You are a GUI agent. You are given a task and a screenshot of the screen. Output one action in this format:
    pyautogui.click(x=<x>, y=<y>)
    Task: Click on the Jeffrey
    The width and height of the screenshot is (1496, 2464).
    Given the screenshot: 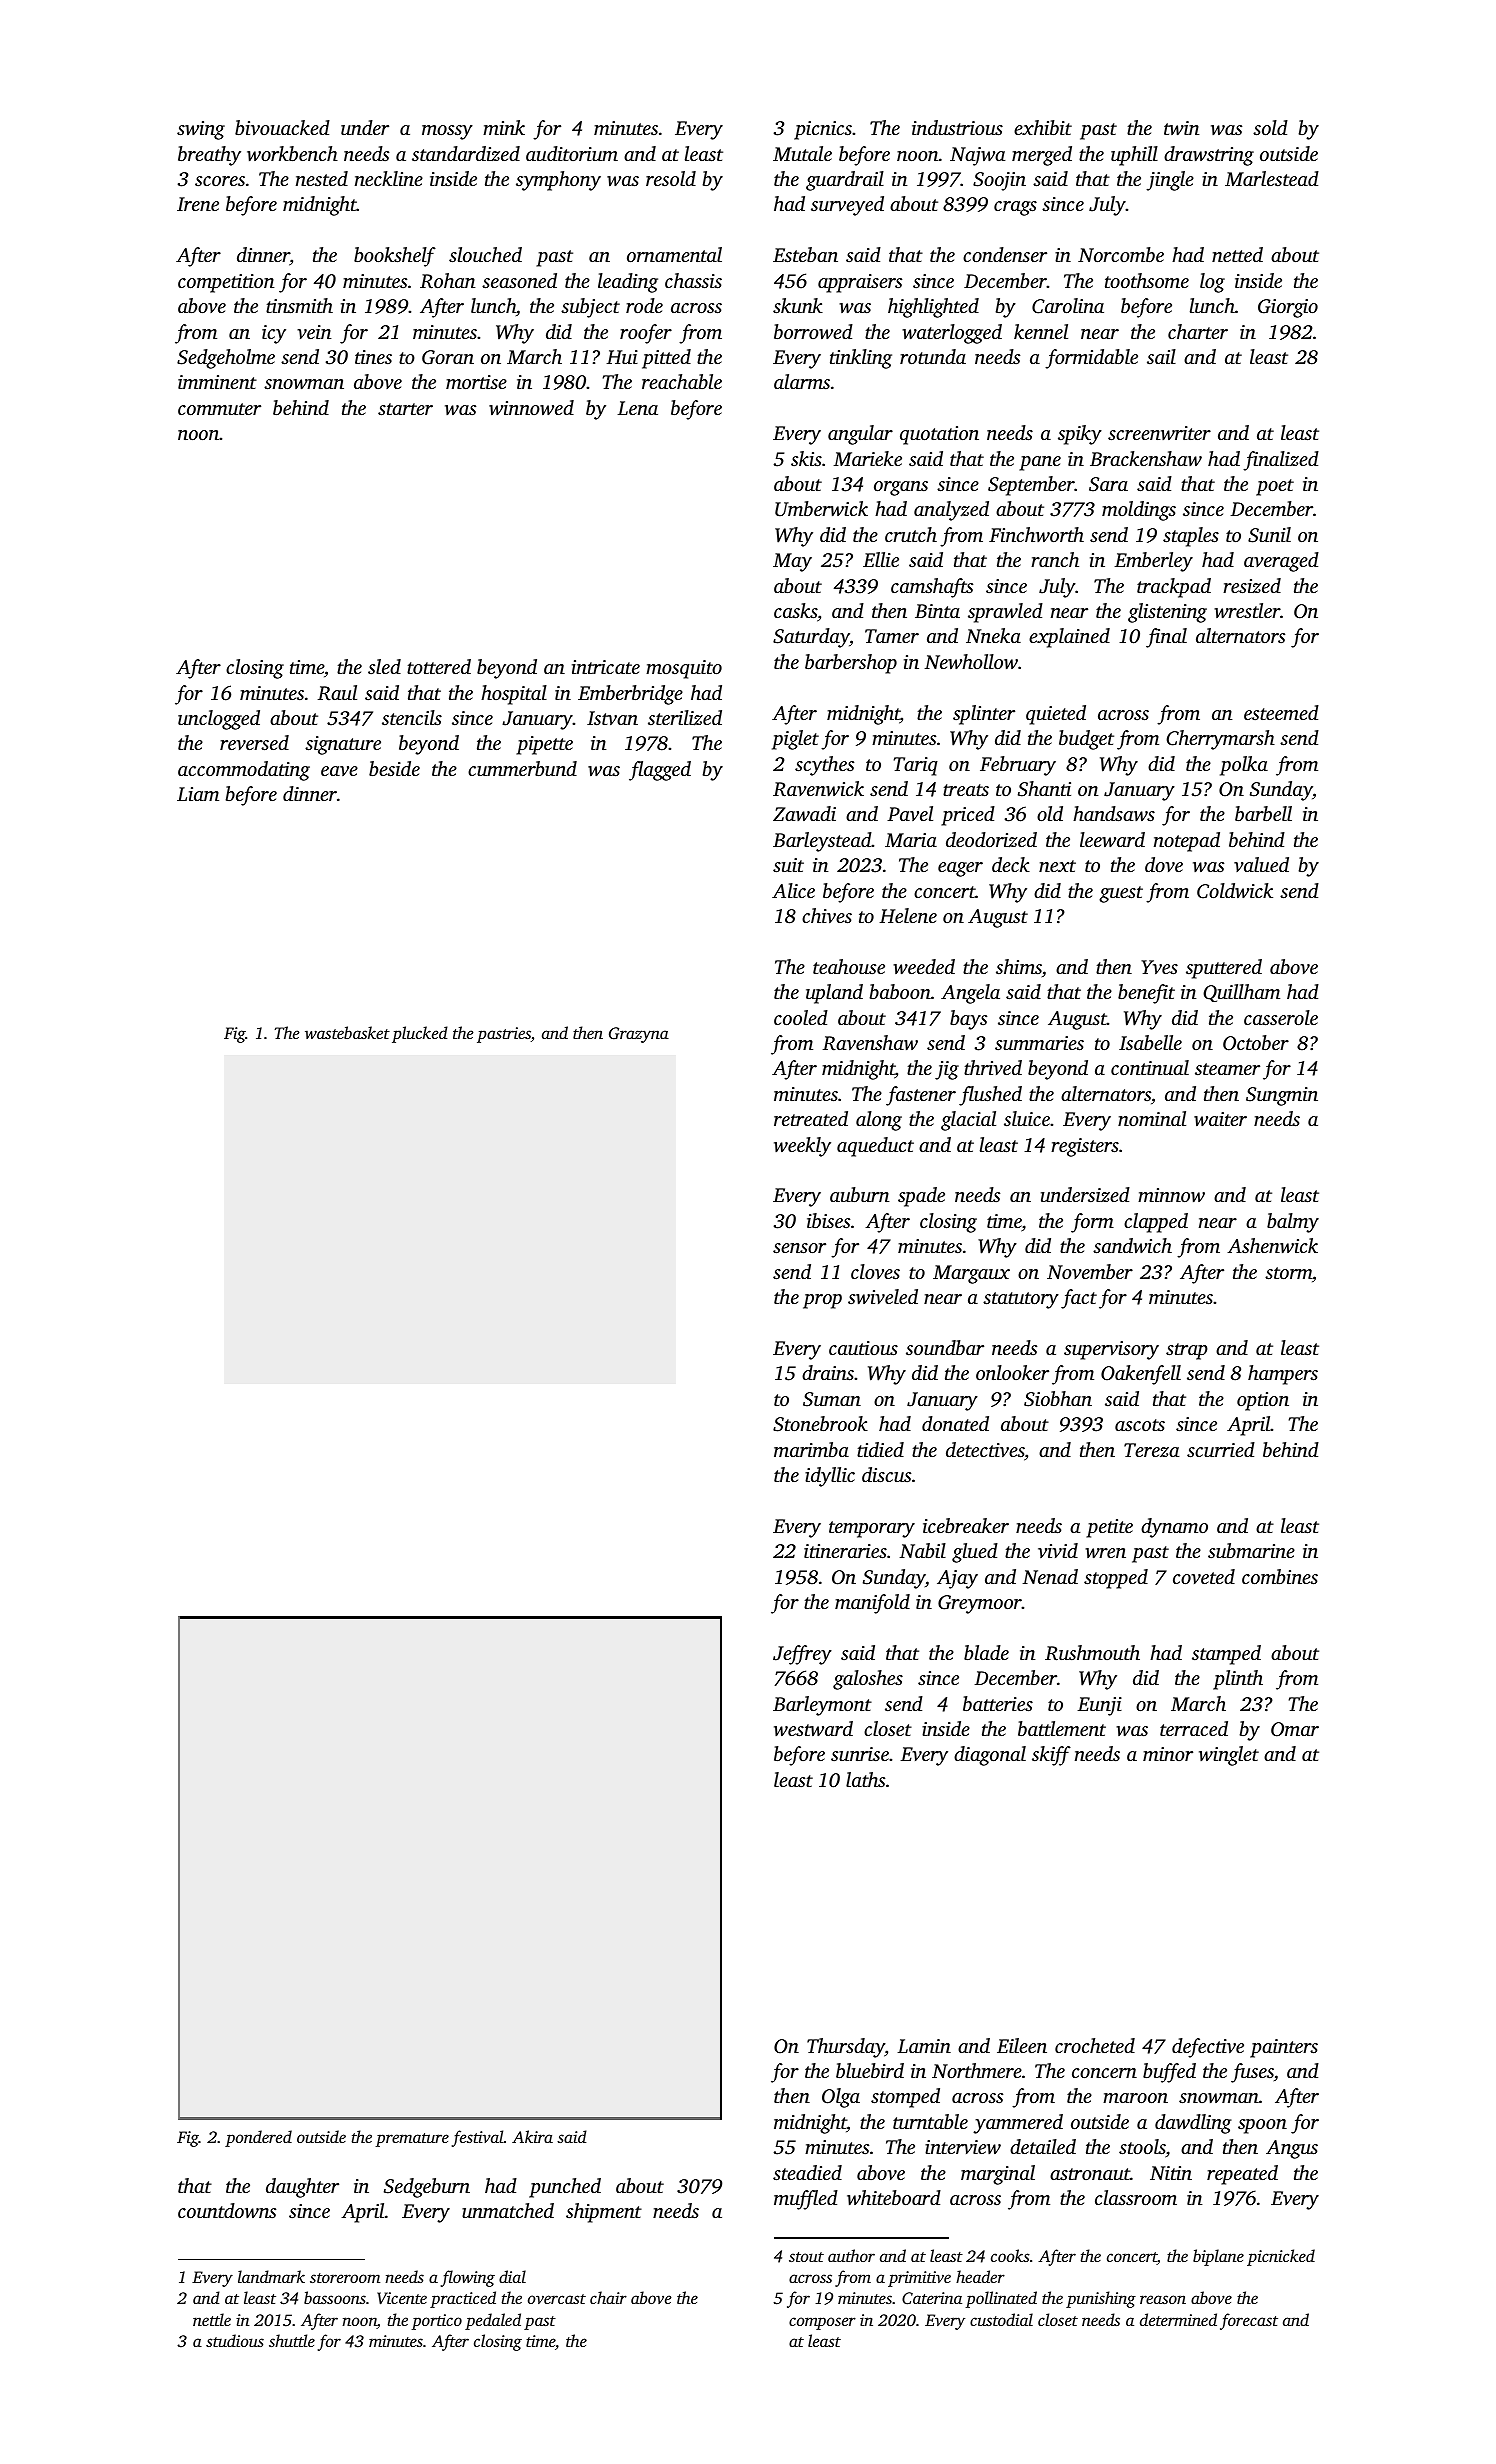 What is the action you would take?
    pyautogui.click(x=802, y=1655)
